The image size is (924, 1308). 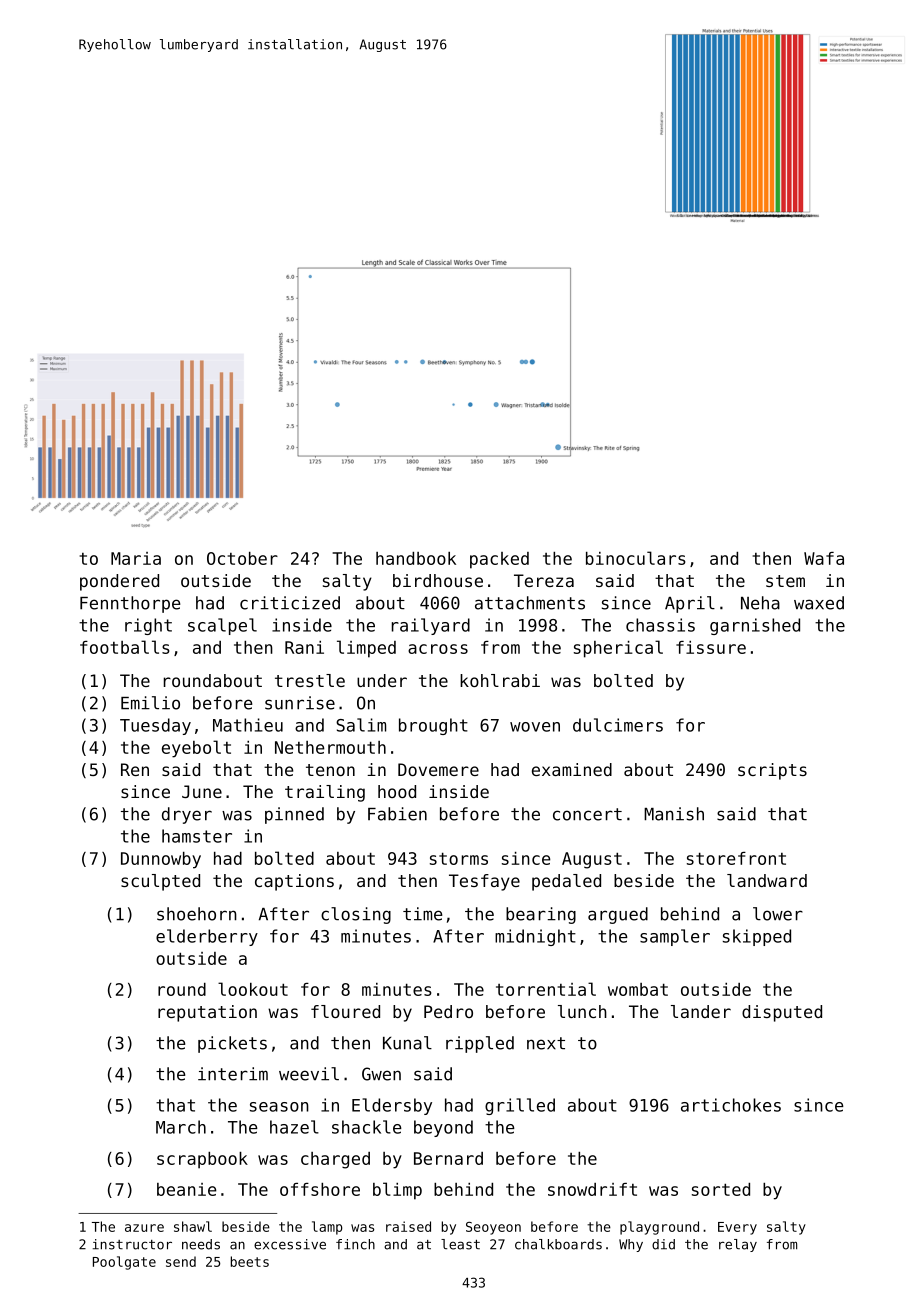 I want to click on argued, so click(x=618, y=915).
